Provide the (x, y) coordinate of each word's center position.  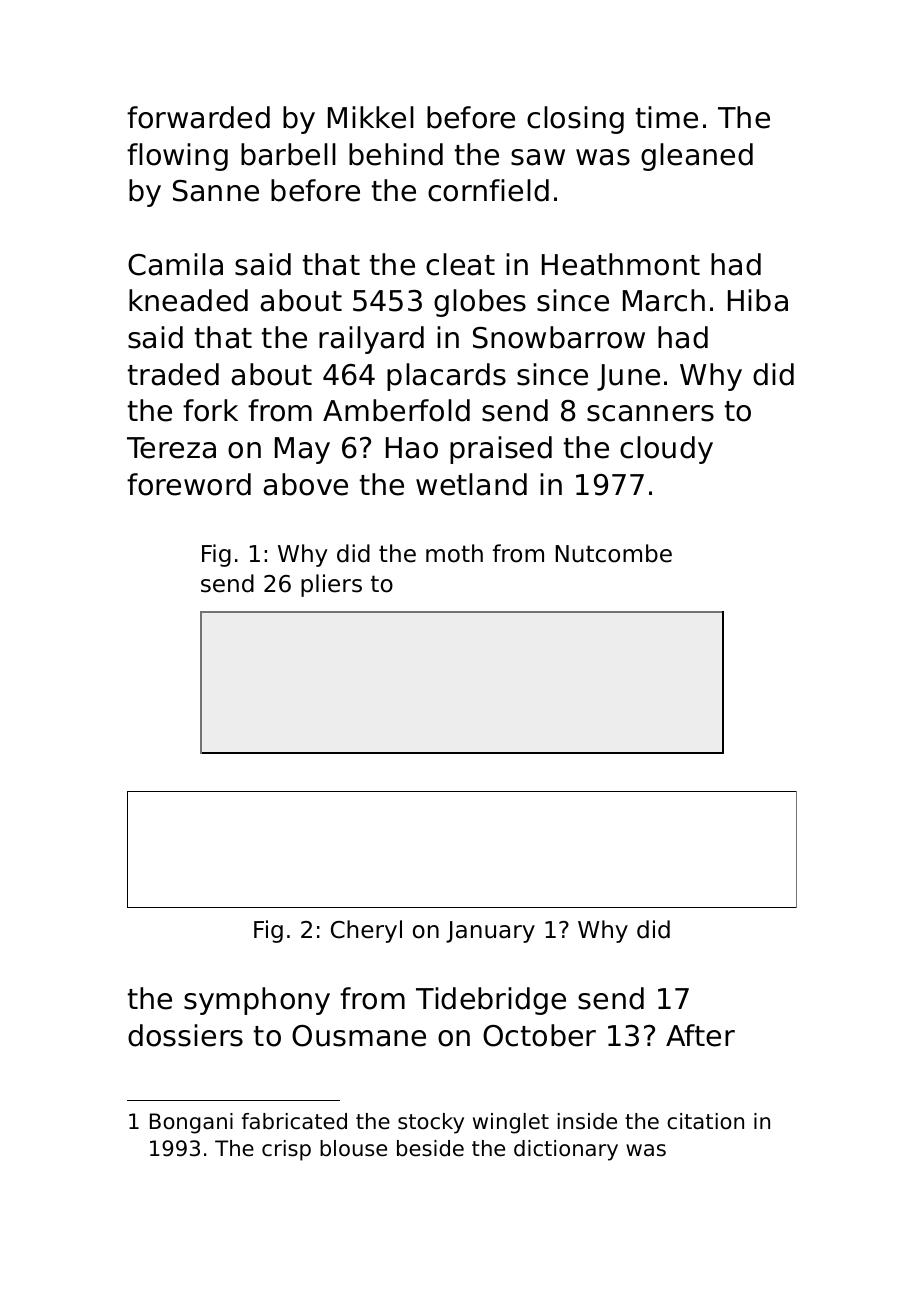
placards (446, 377)
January (490, 932)
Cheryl (366, 931)
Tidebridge (491, 1001)
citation (705, 1121)
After (700, 1035)
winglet (511, 1123)
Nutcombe (614, 553)
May (302, 450)
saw (538, 157)
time (667, 117)
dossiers (185, 1035)
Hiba (758, 300)
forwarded (198, 117)
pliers (331, 585)
